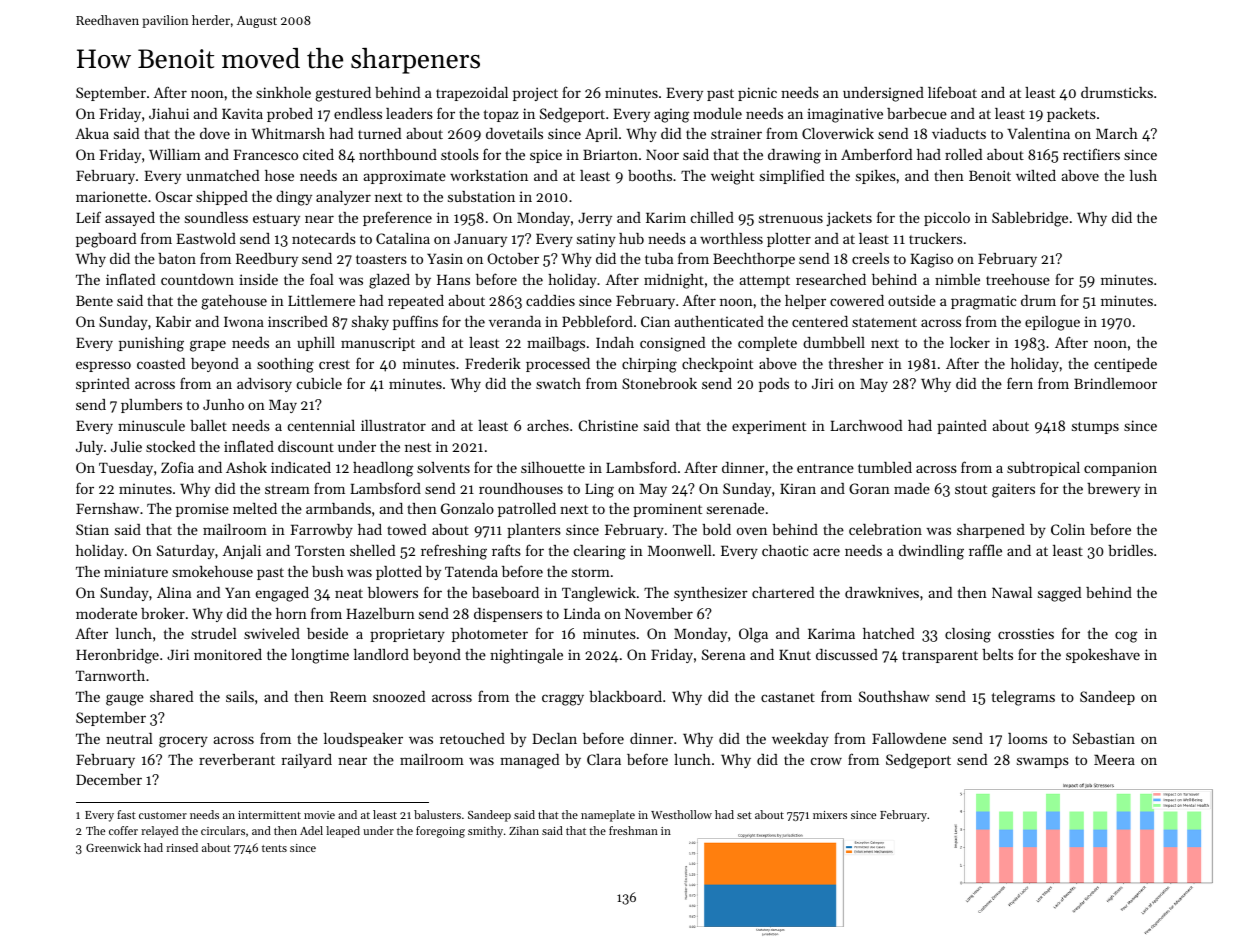 Image resolution: width=1233 pixels, height=952 pixels. What do you see at coordinates (830, 815) in the screenshot?
I see `mixers` at bounding box center [830, 815].
